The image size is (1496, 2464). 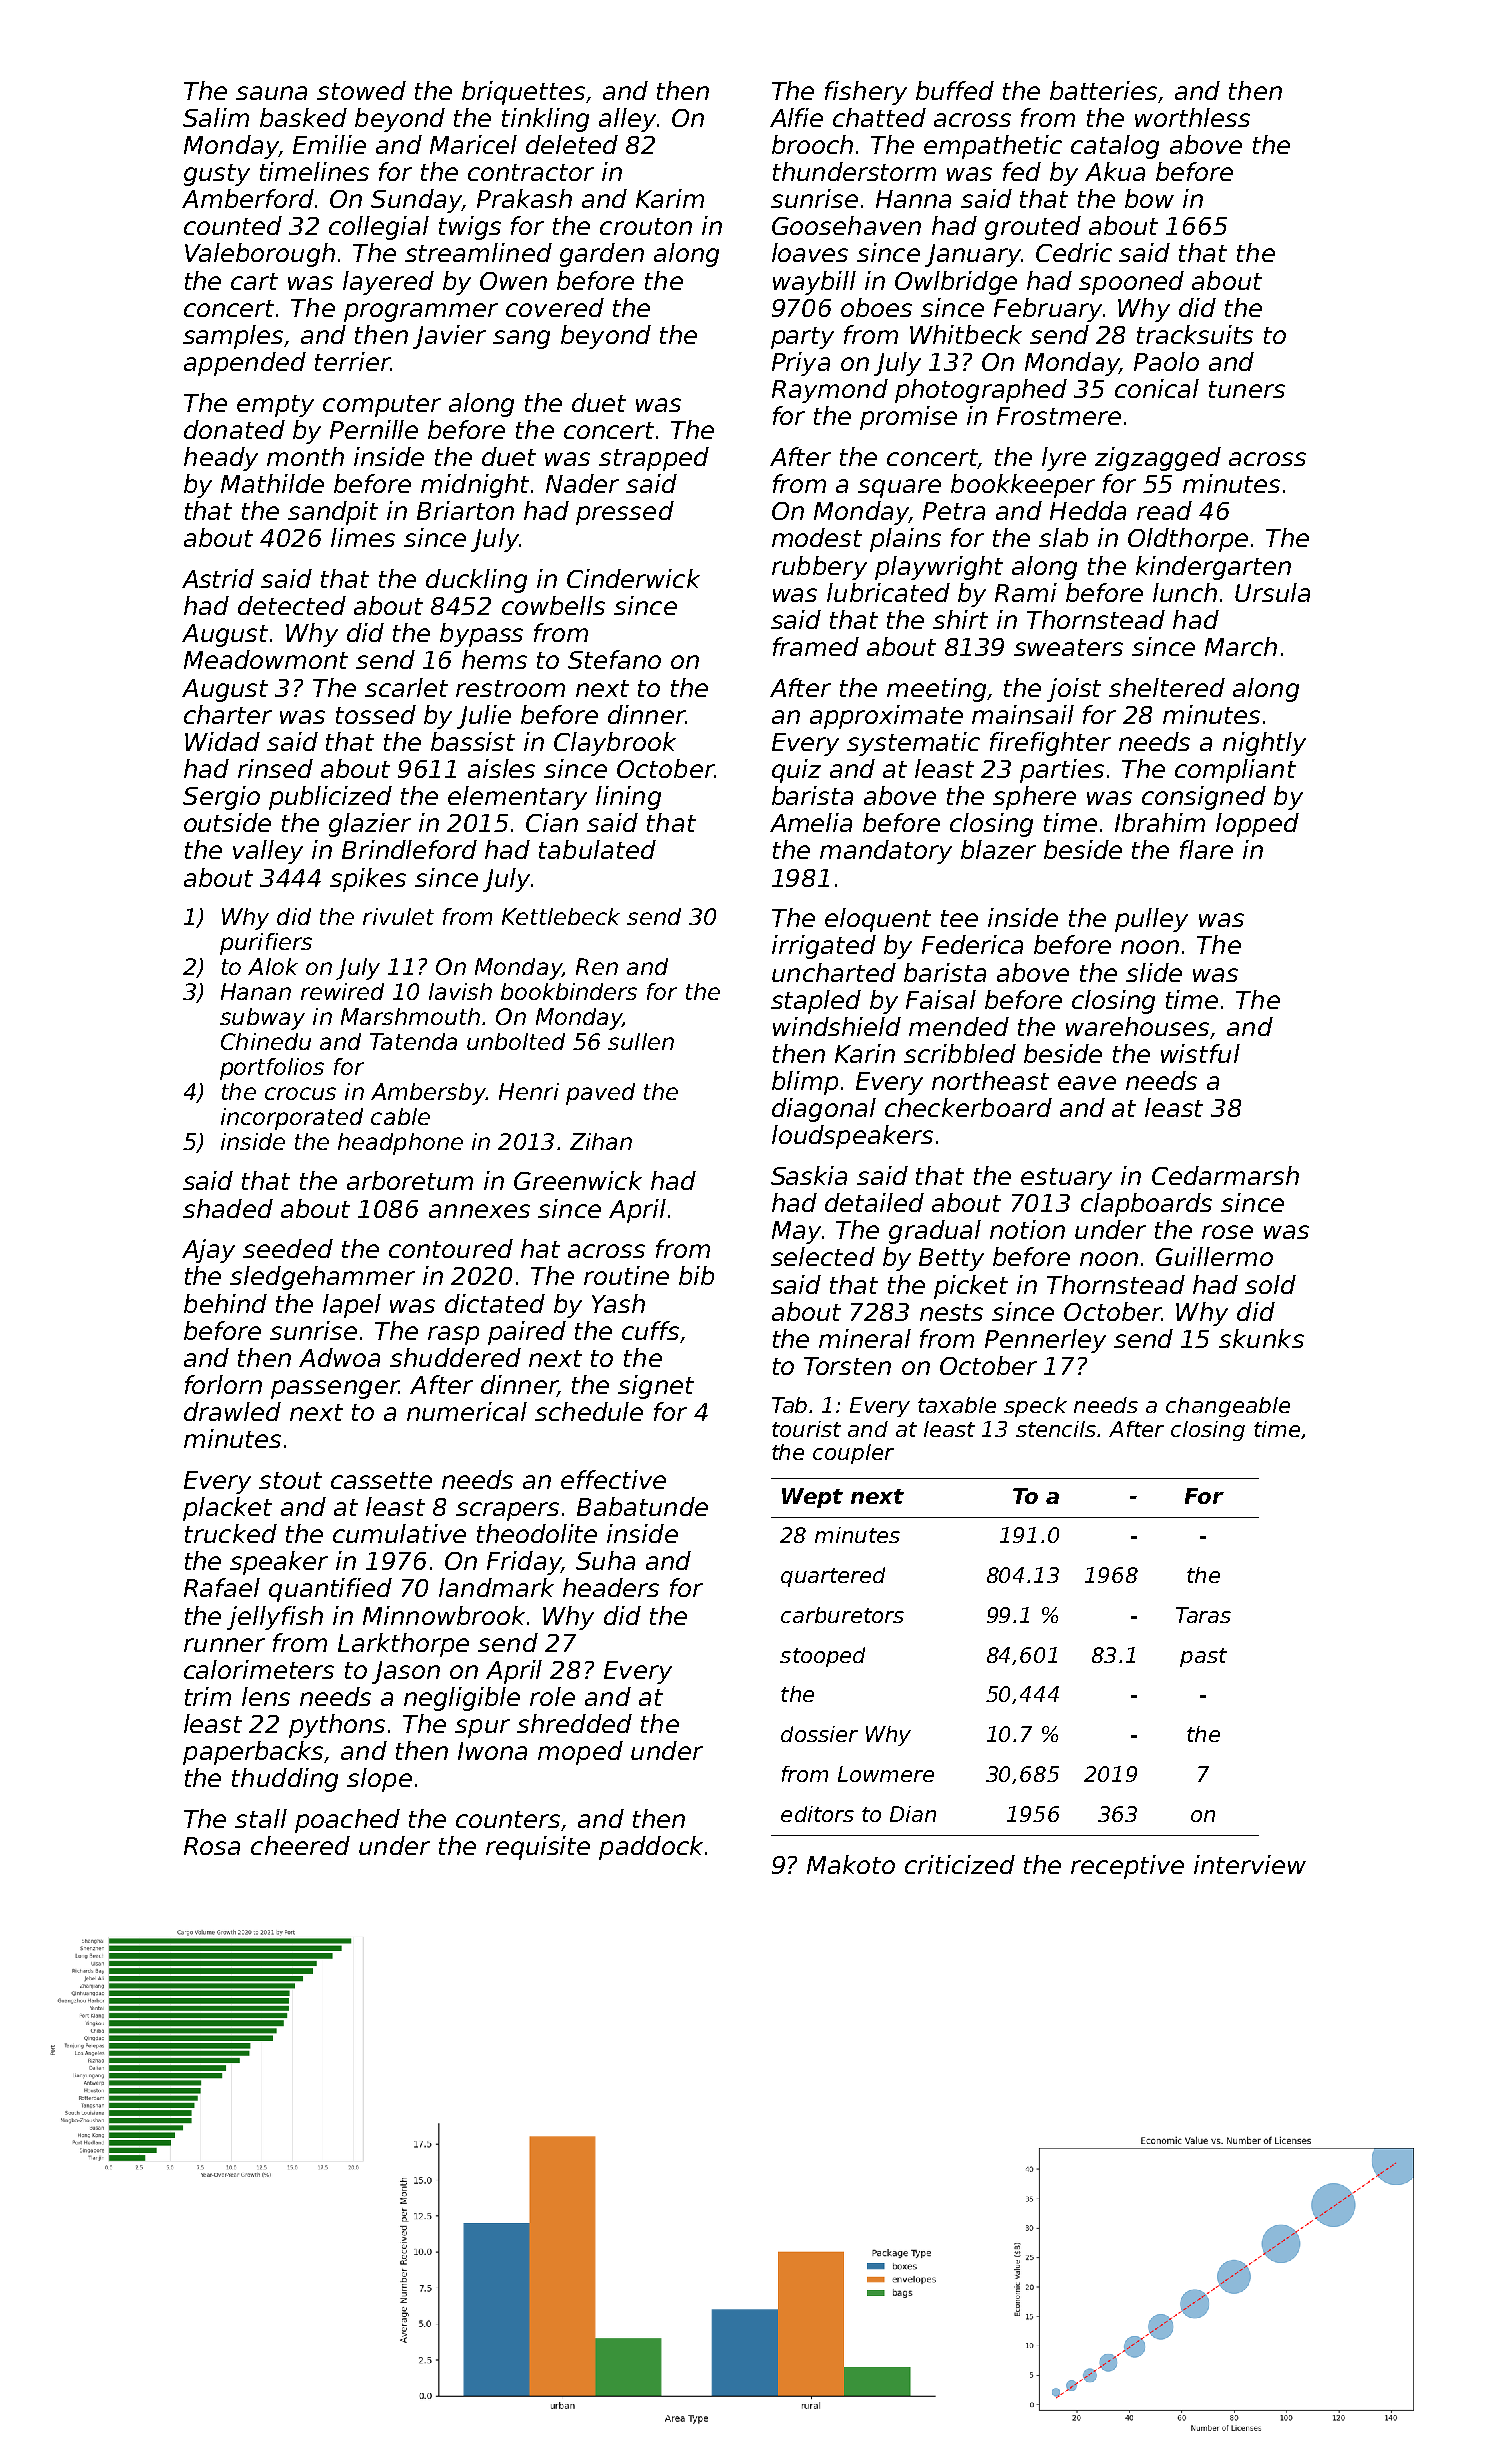 I want to click on cassette, so click(x=381, y=1480).
